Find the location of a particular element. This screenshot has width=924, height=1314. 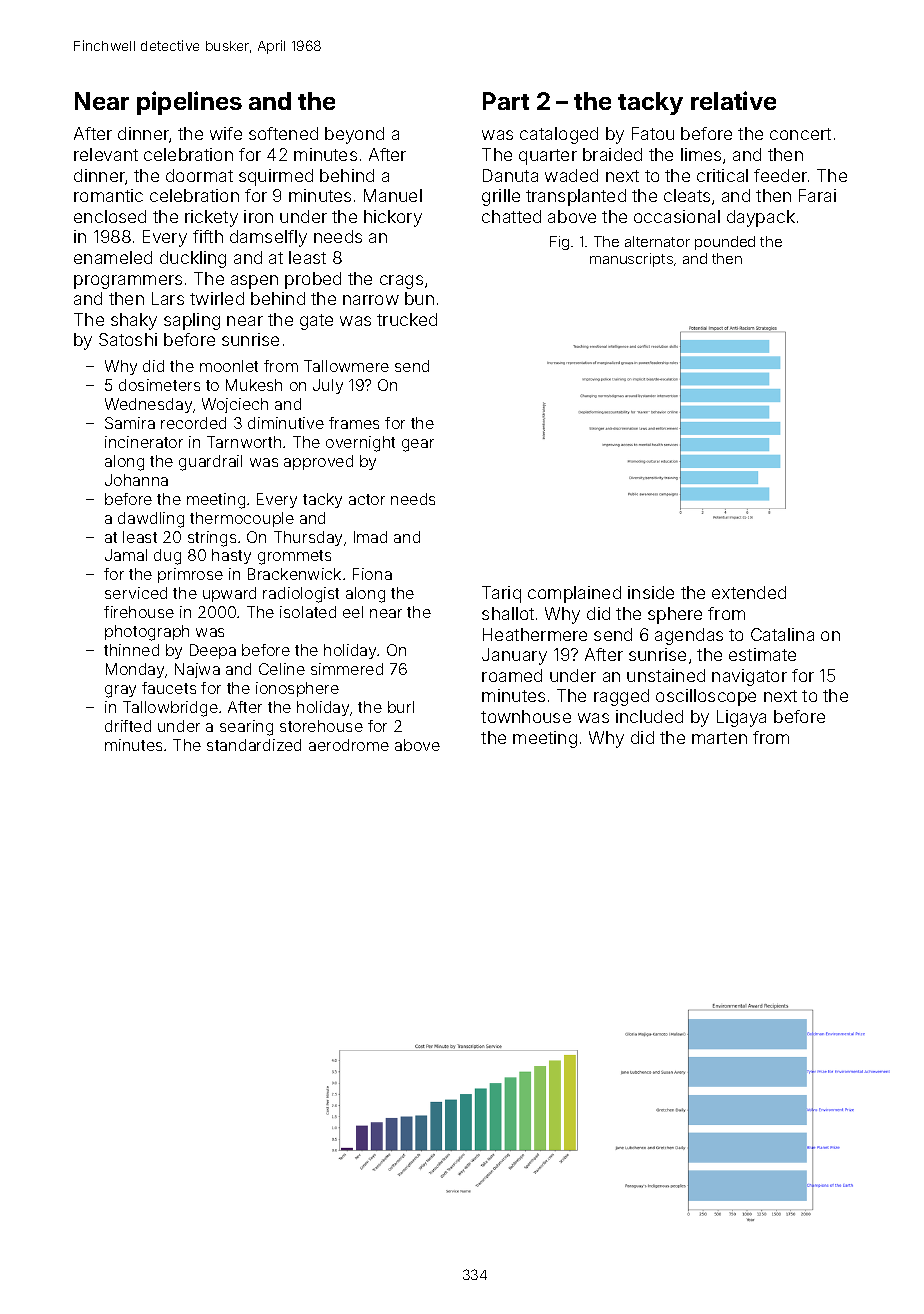

pipelines is located at coordinates (189, 103).
